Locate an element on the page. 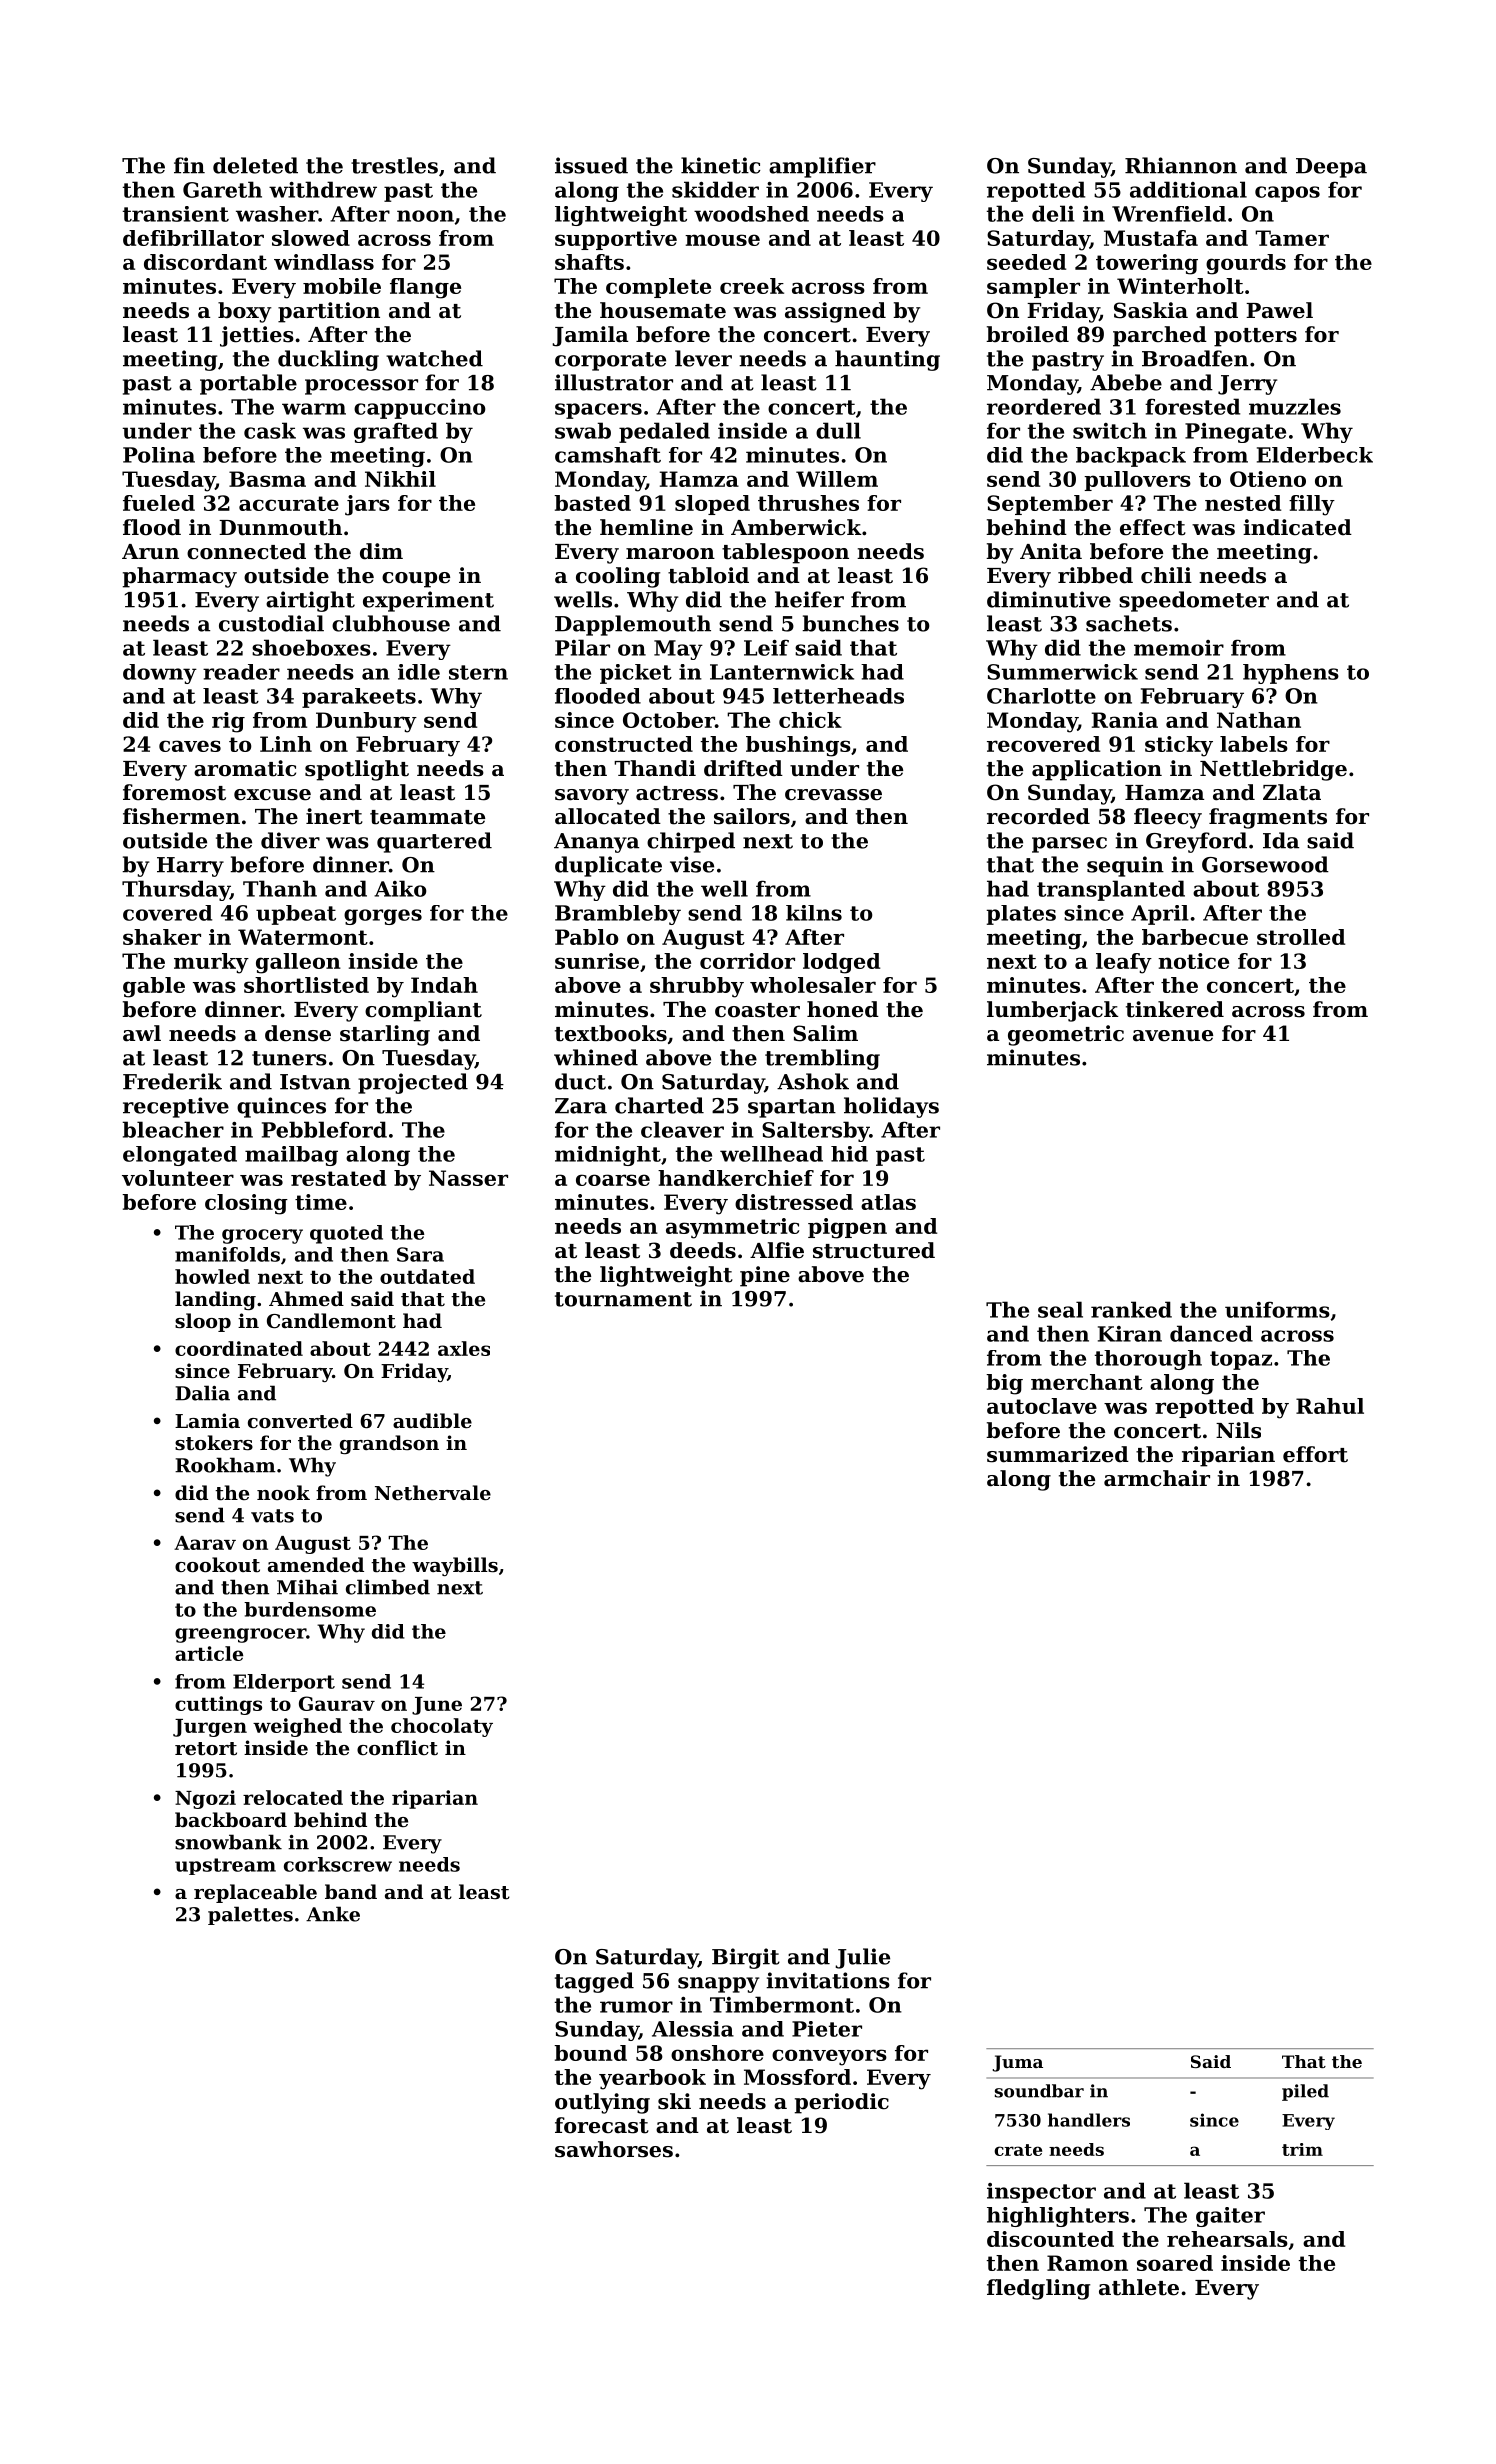 This page has width=1496, height=2464. axles is located at coordinates (464, 1348).
